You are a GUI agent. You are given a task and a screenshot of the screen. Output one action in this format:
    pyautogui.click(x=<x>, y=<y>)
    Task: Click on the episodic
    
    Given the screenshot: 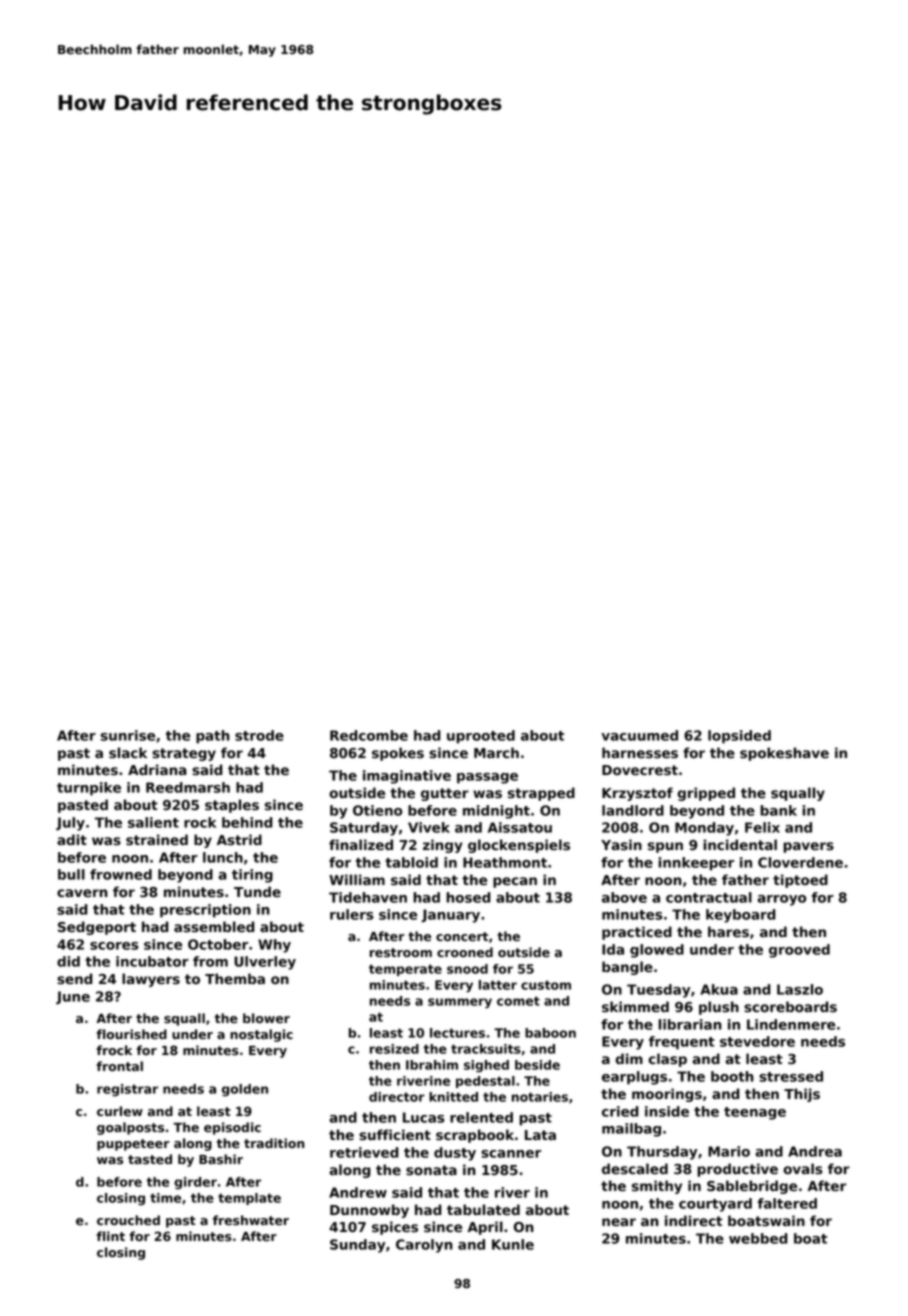 What is the action you would take?
    pyautogui.click(x=232, y=1128)
